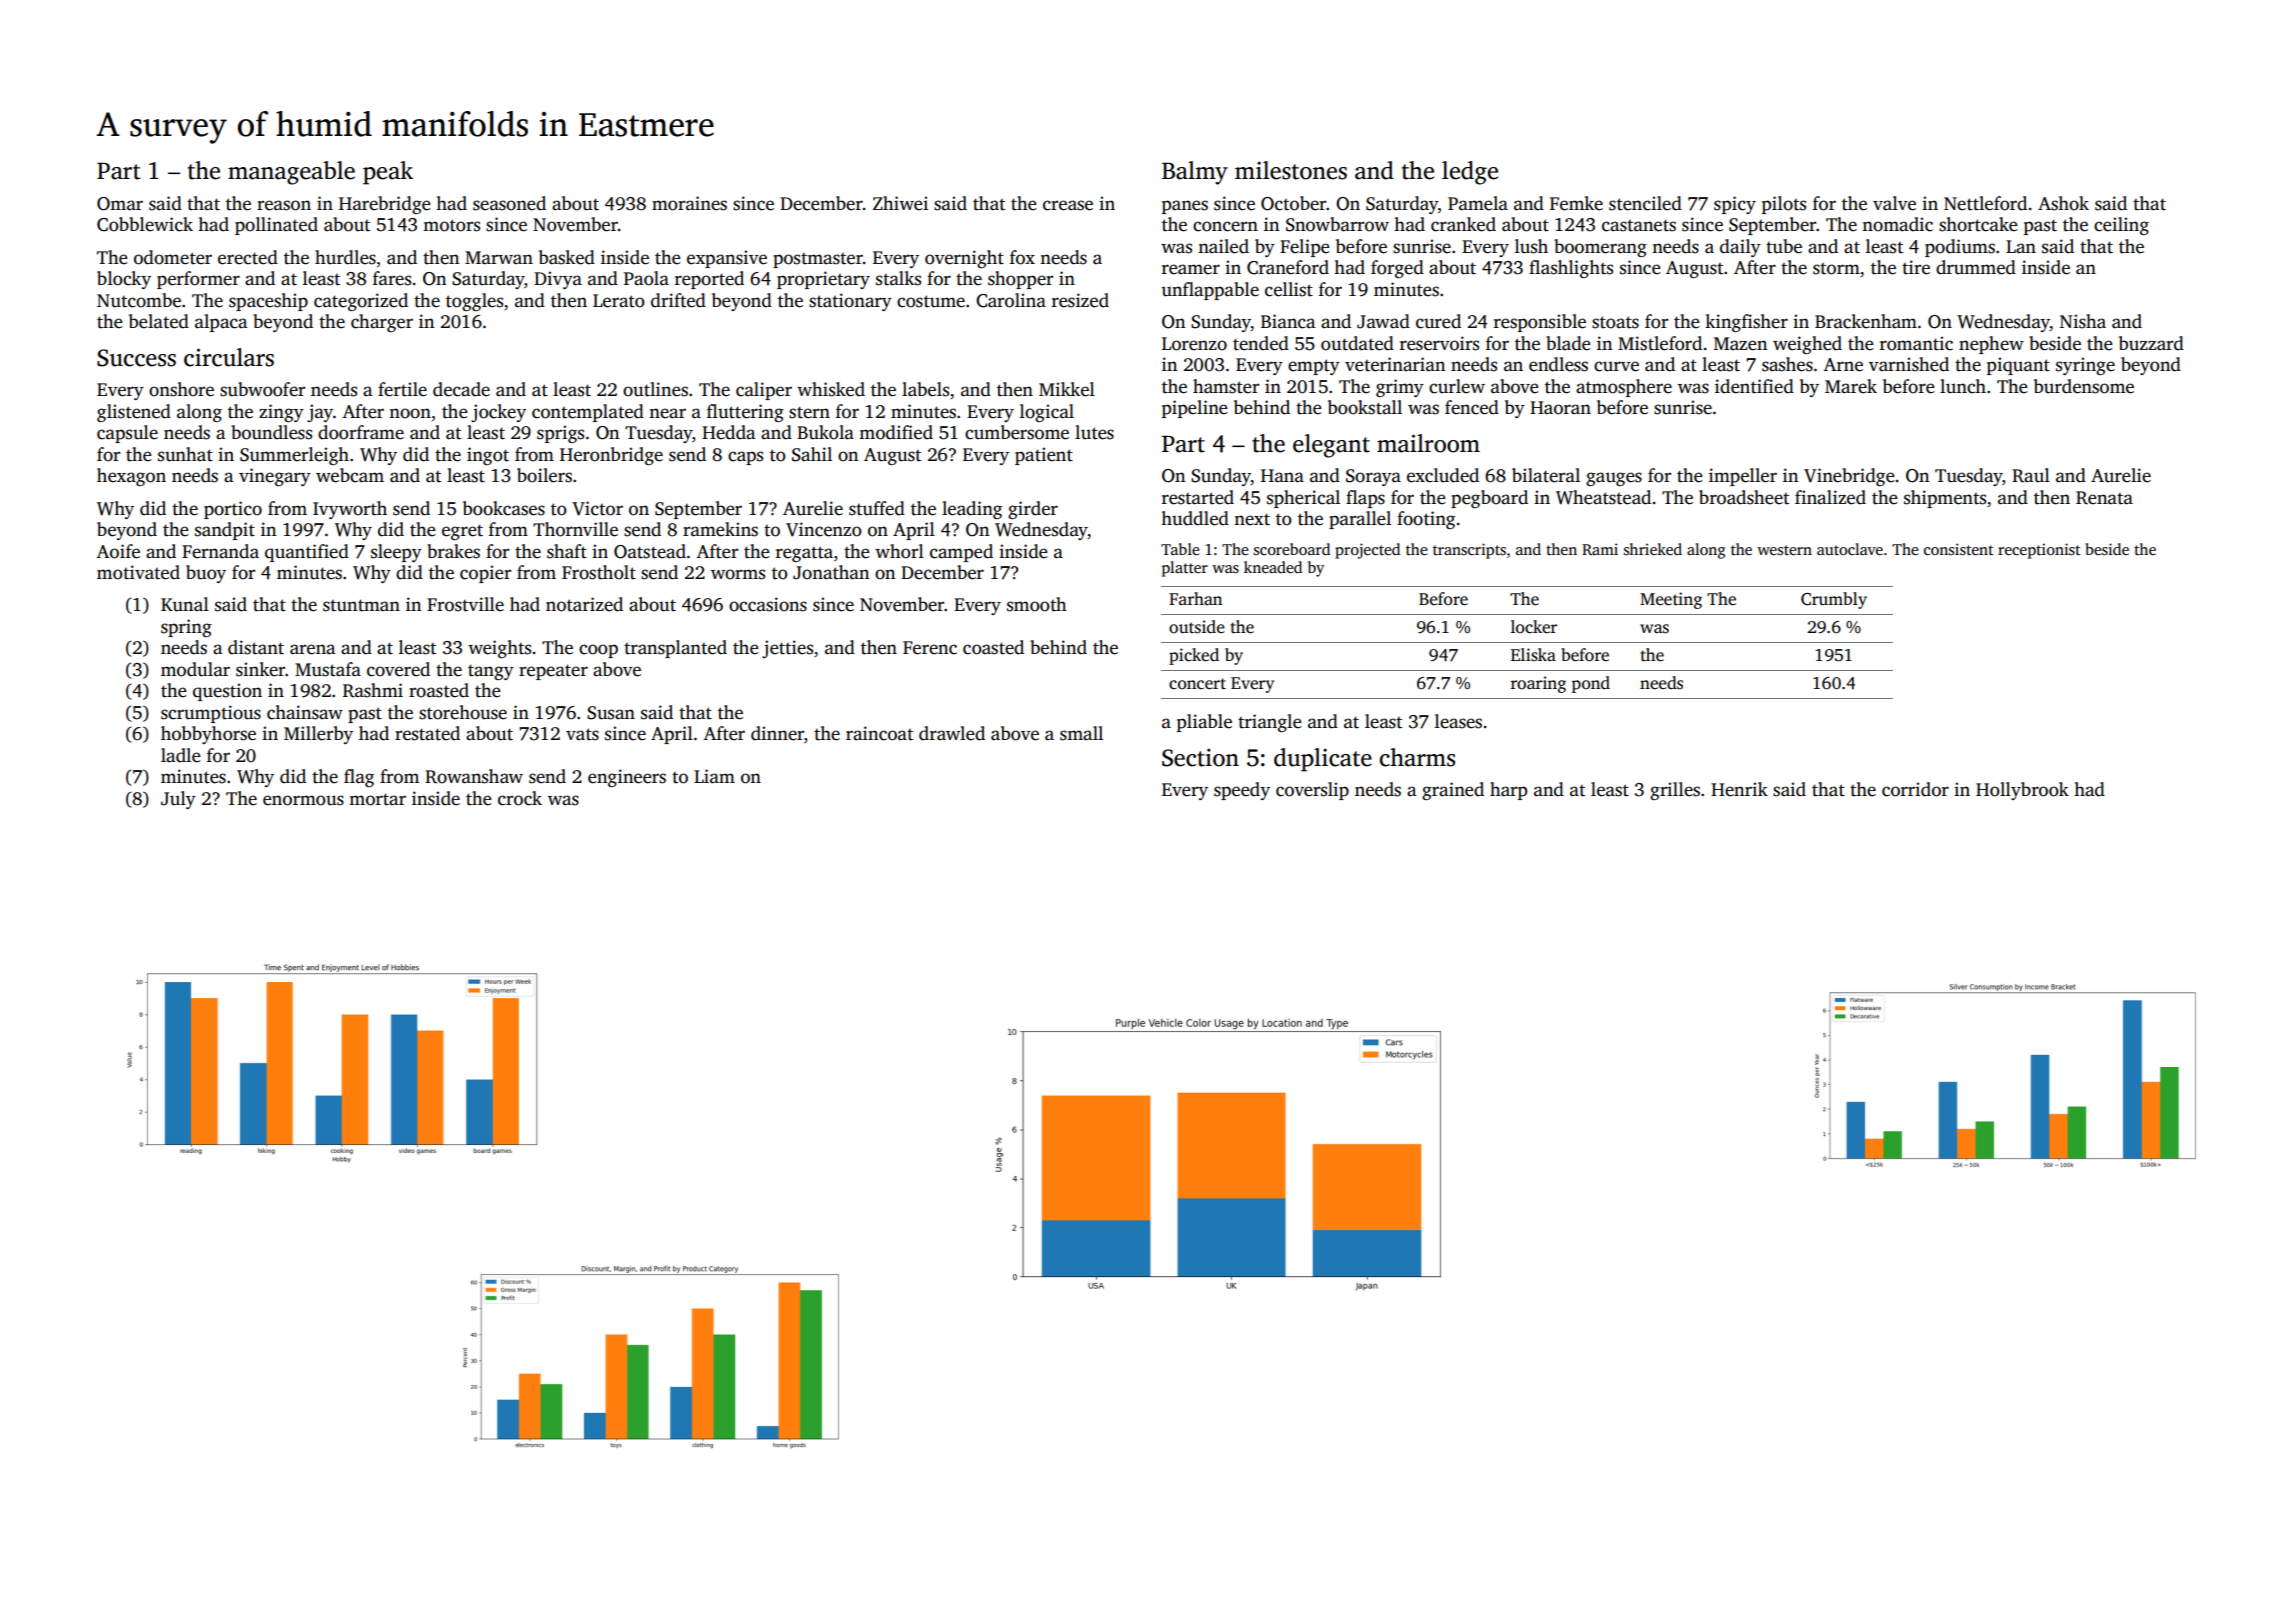 The height and width of the page is (1614, 2282). What do you see at coordinates (1834, 600) in the page?
I see `Crumbly` at bounding box center [1834, 600].
